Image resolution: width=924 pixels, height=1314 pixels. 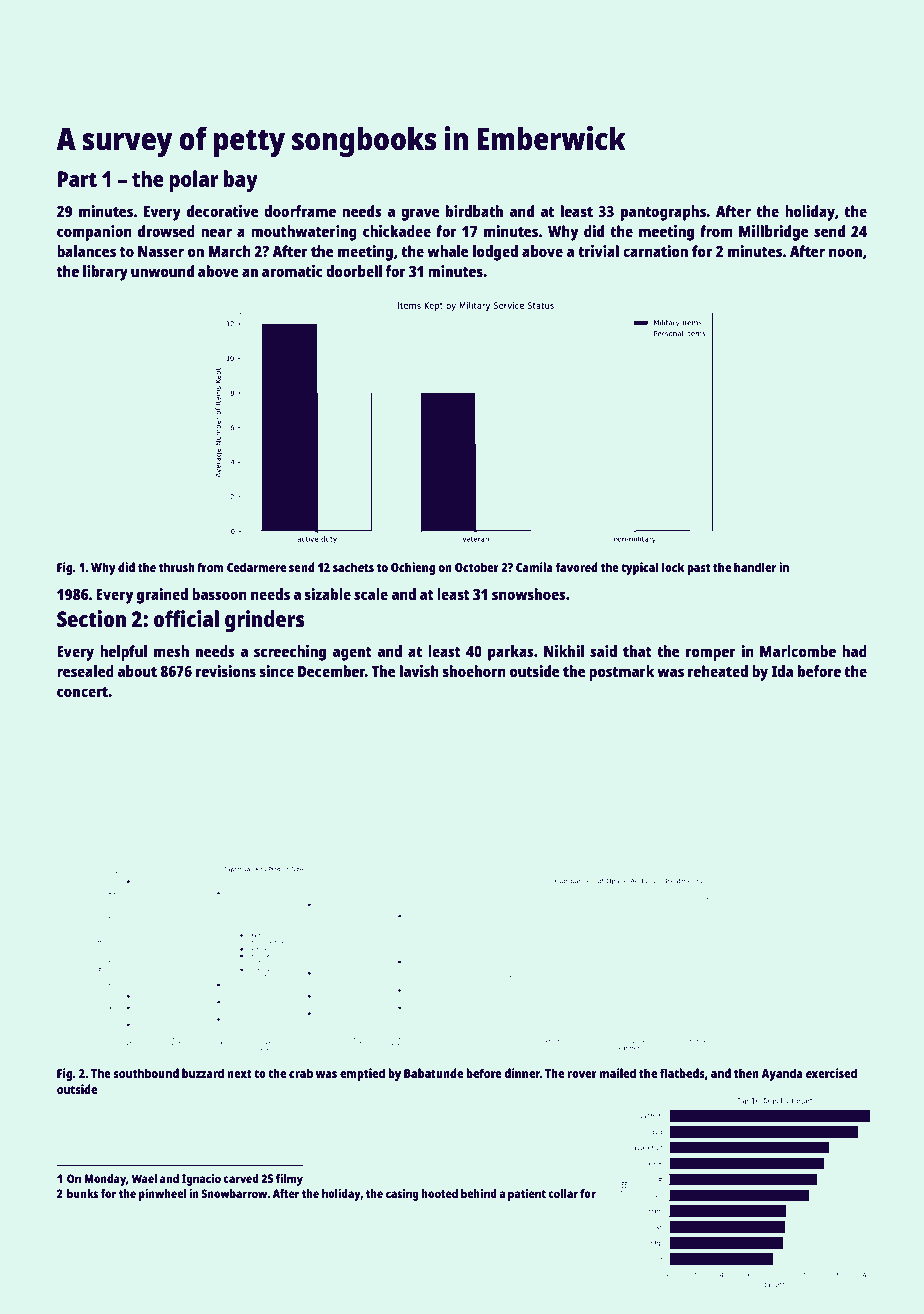 What do you see at coordinates (193, 181) in the screenshot?
I see `polar` at bounding box center [193, 181].
